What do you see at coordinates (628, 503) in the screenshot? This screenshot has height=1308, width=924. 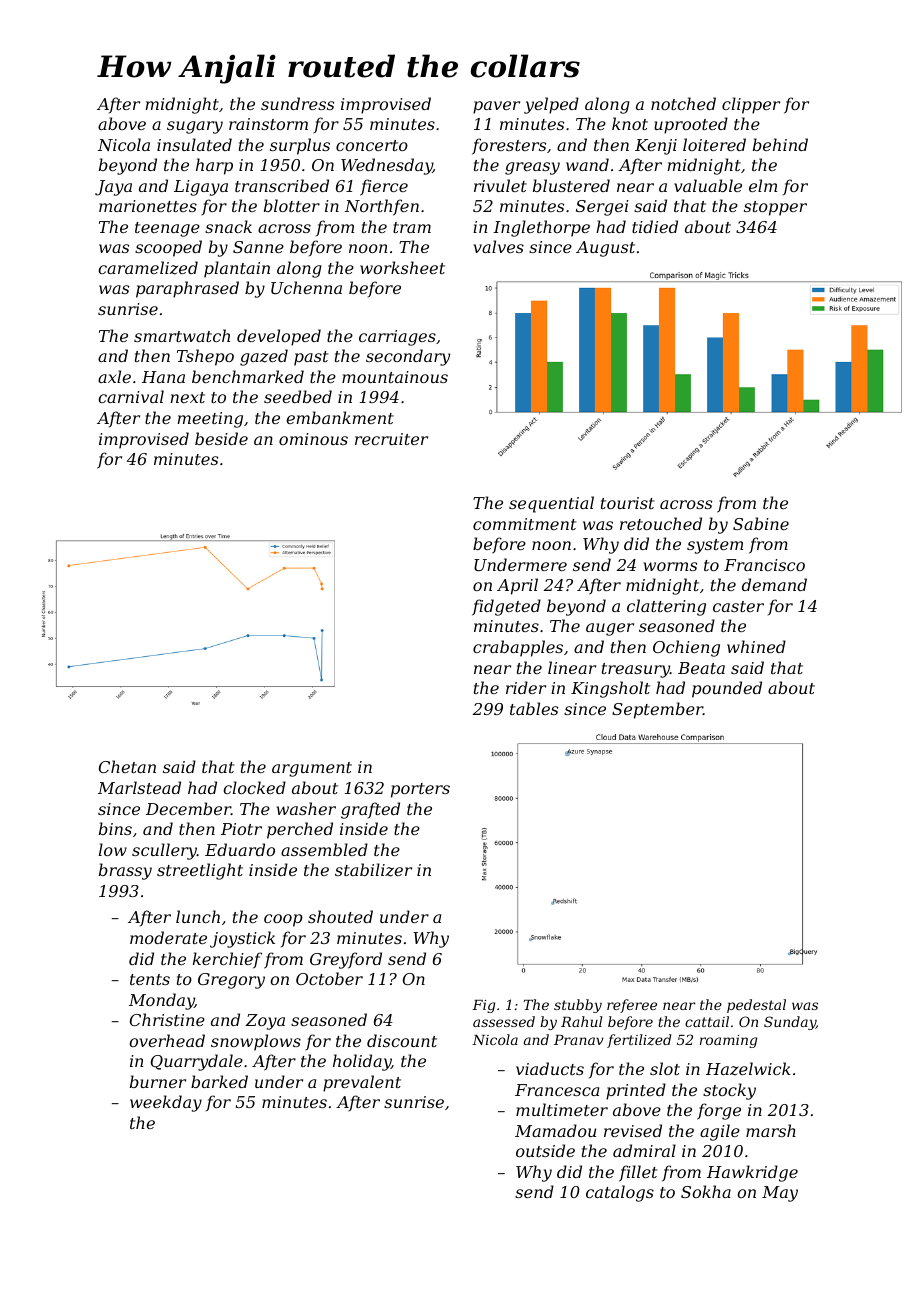 I see `tourist` at bounding box center [628, 503].
